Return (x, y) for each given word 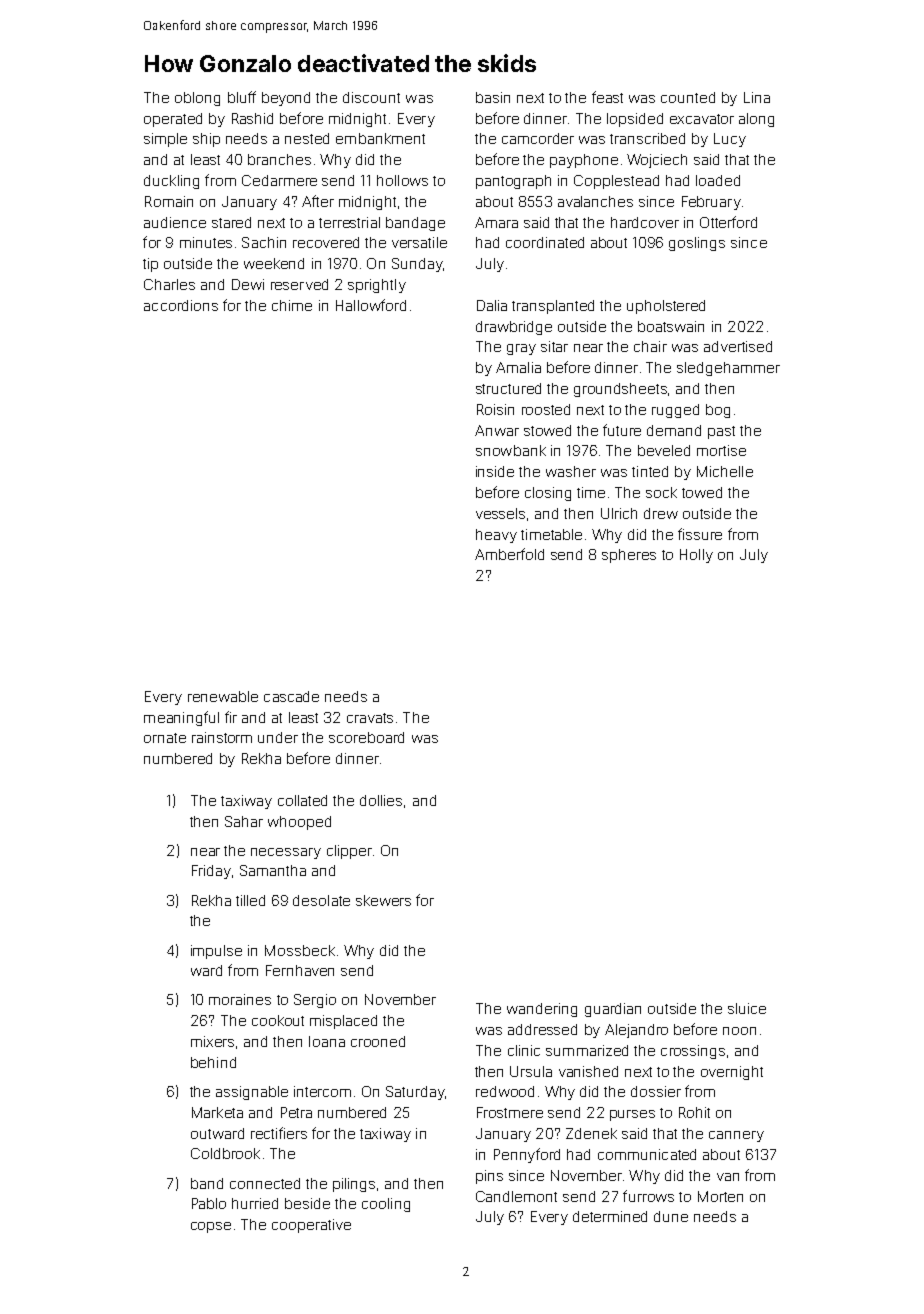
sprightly (377, 286)
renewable (223, 696)
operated (173, 120)
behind (213, 1062)
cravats (370, 718)
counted (688, 97)
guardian (613, 1010)
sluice (747, 1008)
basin (493, 97)
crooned (378, 1041)
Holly (696, 556)
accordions (181, 305)
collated (302, 800)
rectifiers (279, 1133)
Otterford (728, 222)
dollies (381, 800)
